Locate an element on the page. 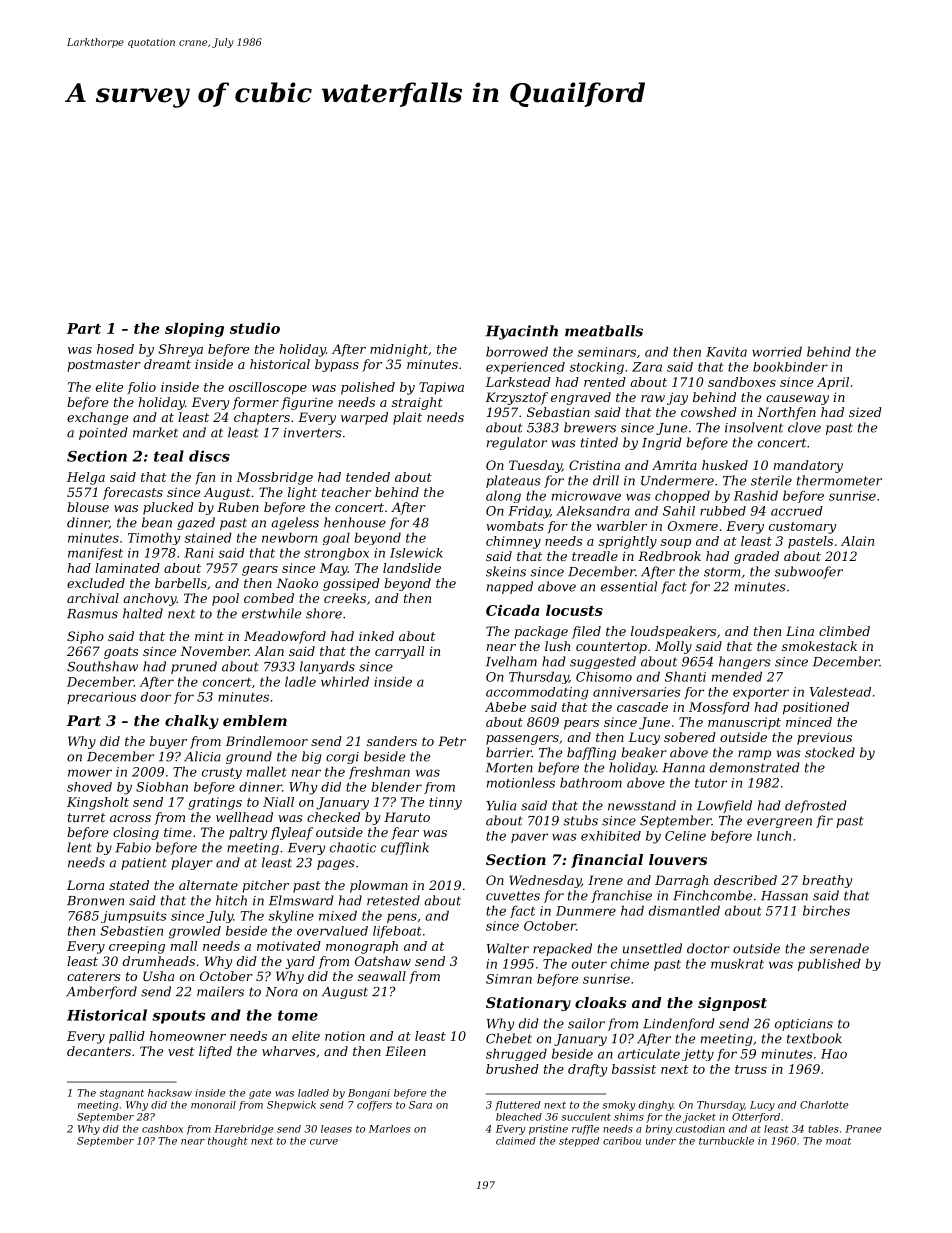  spouts is located at coordinates (178, 1017).
